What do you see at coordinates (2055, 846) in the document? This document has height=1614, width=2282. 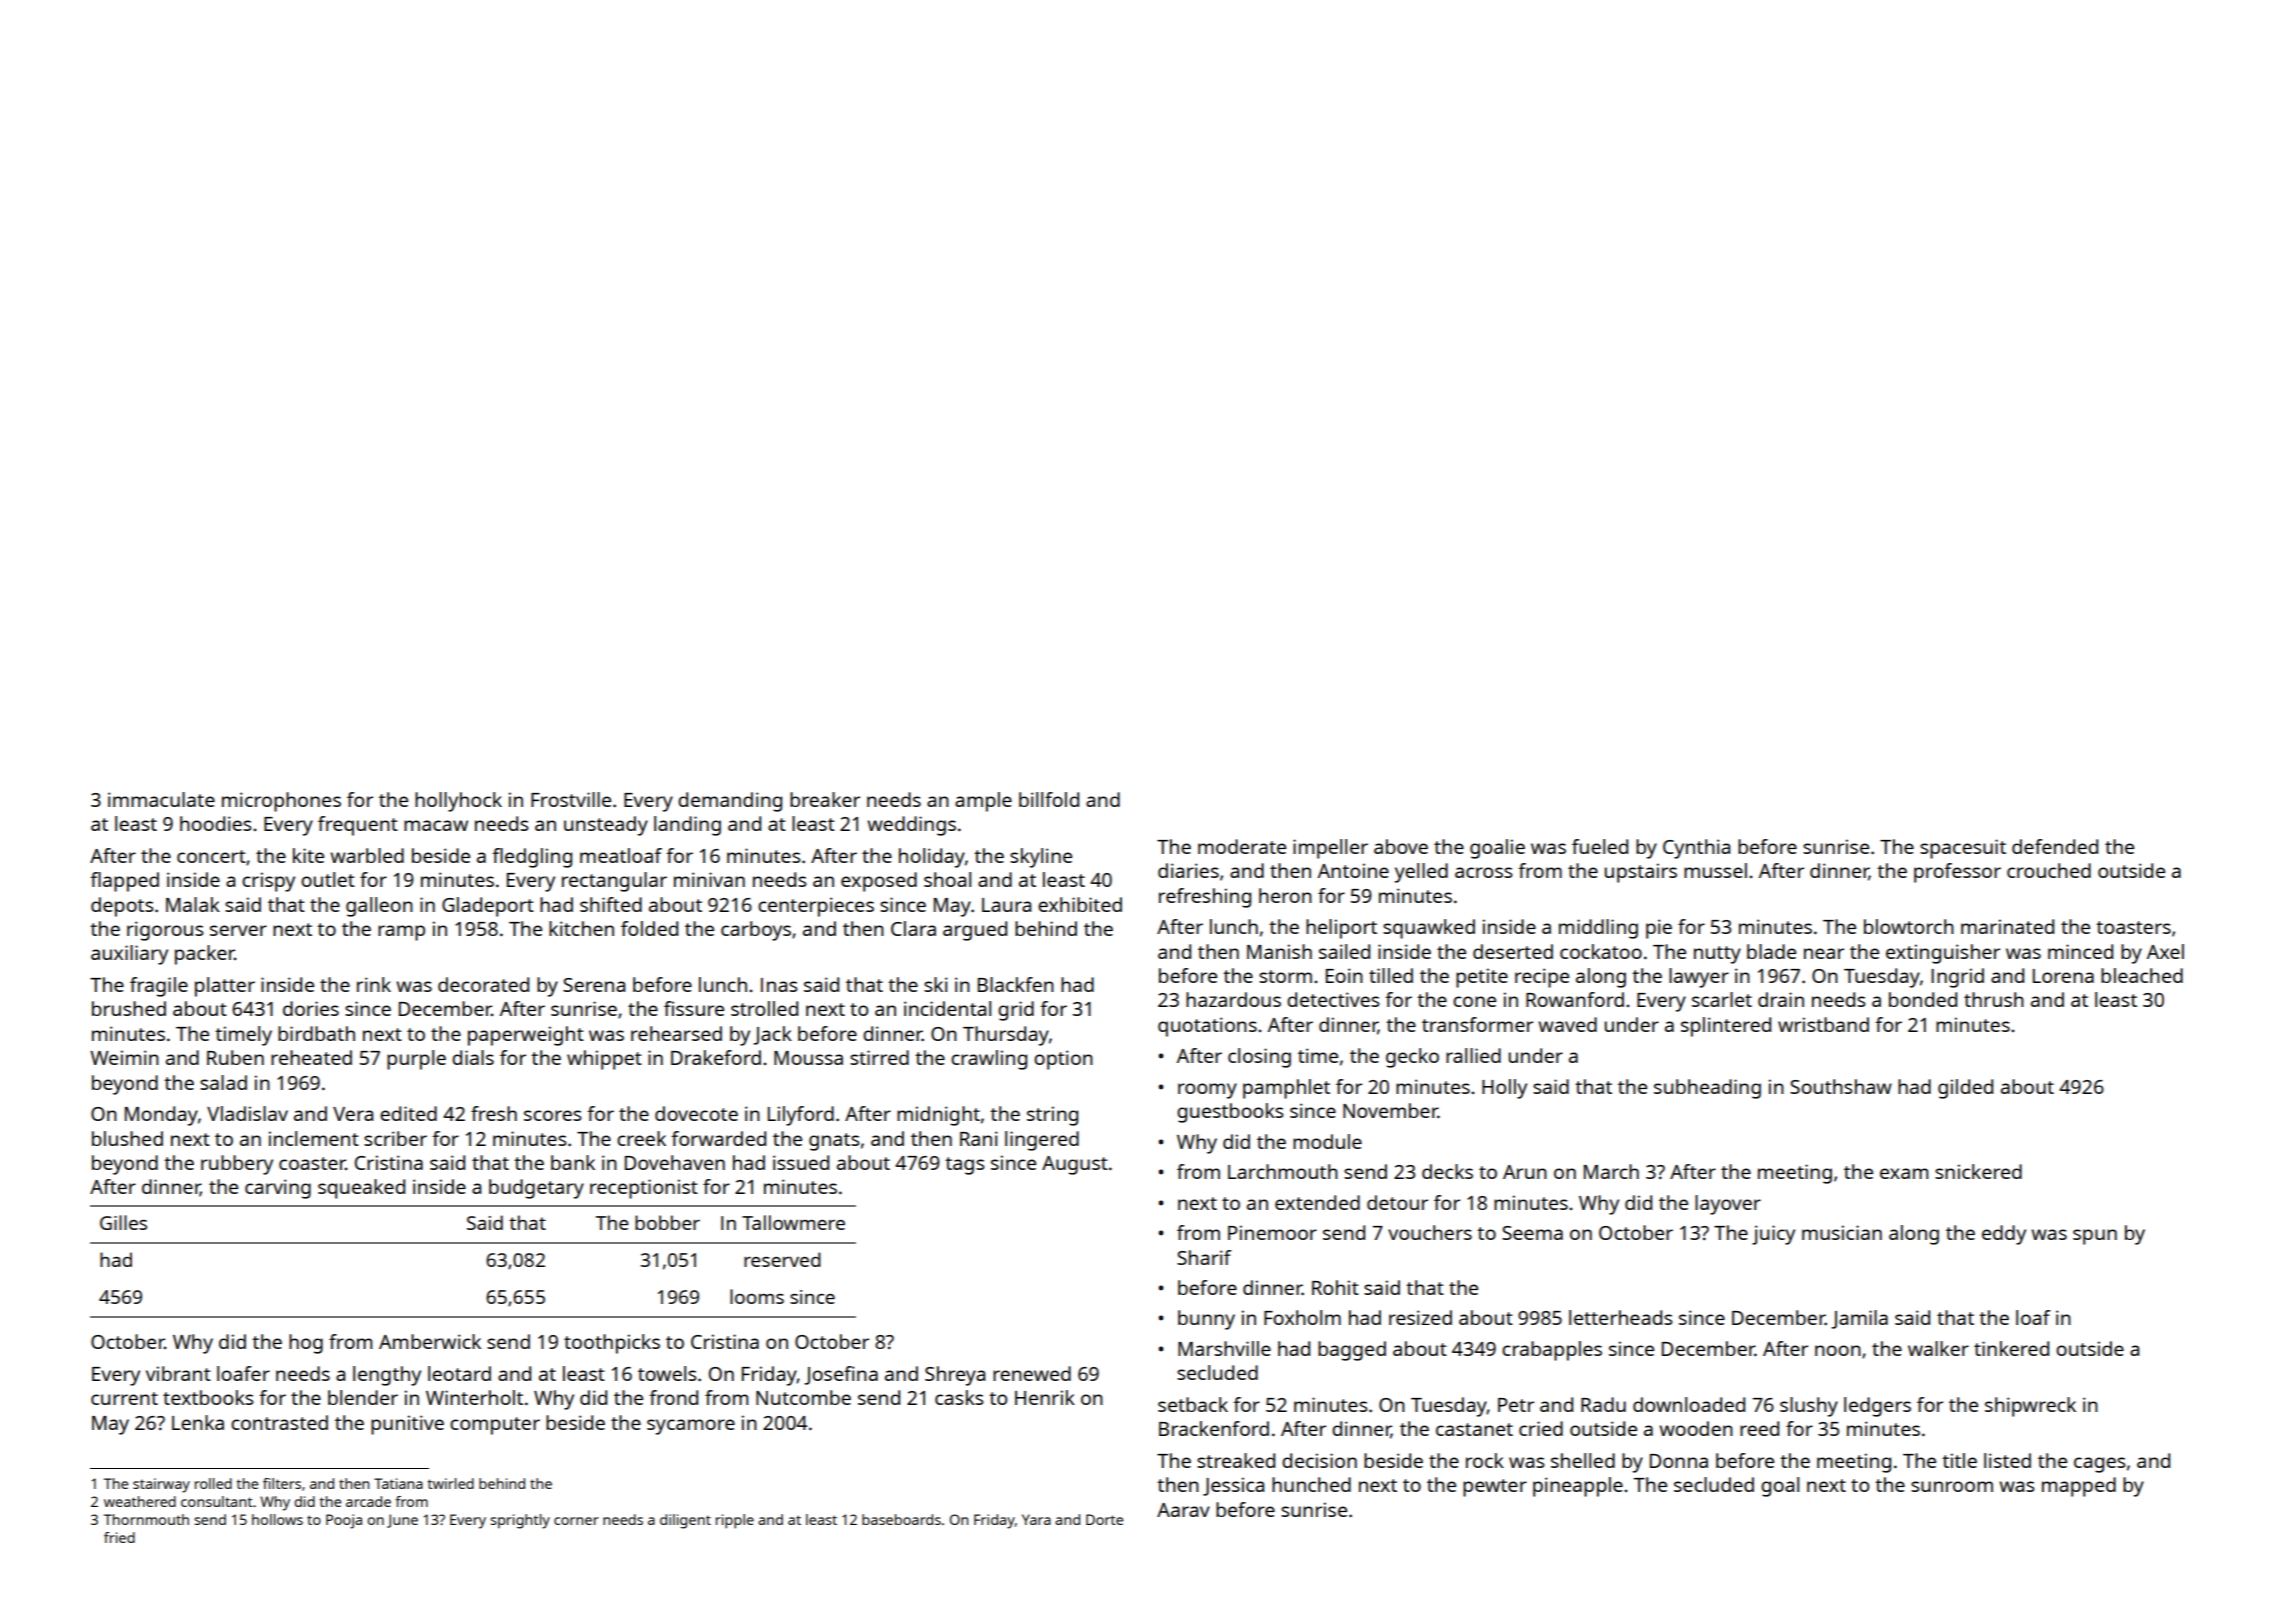 I see `defended` at bounding box center [2055, 846].
